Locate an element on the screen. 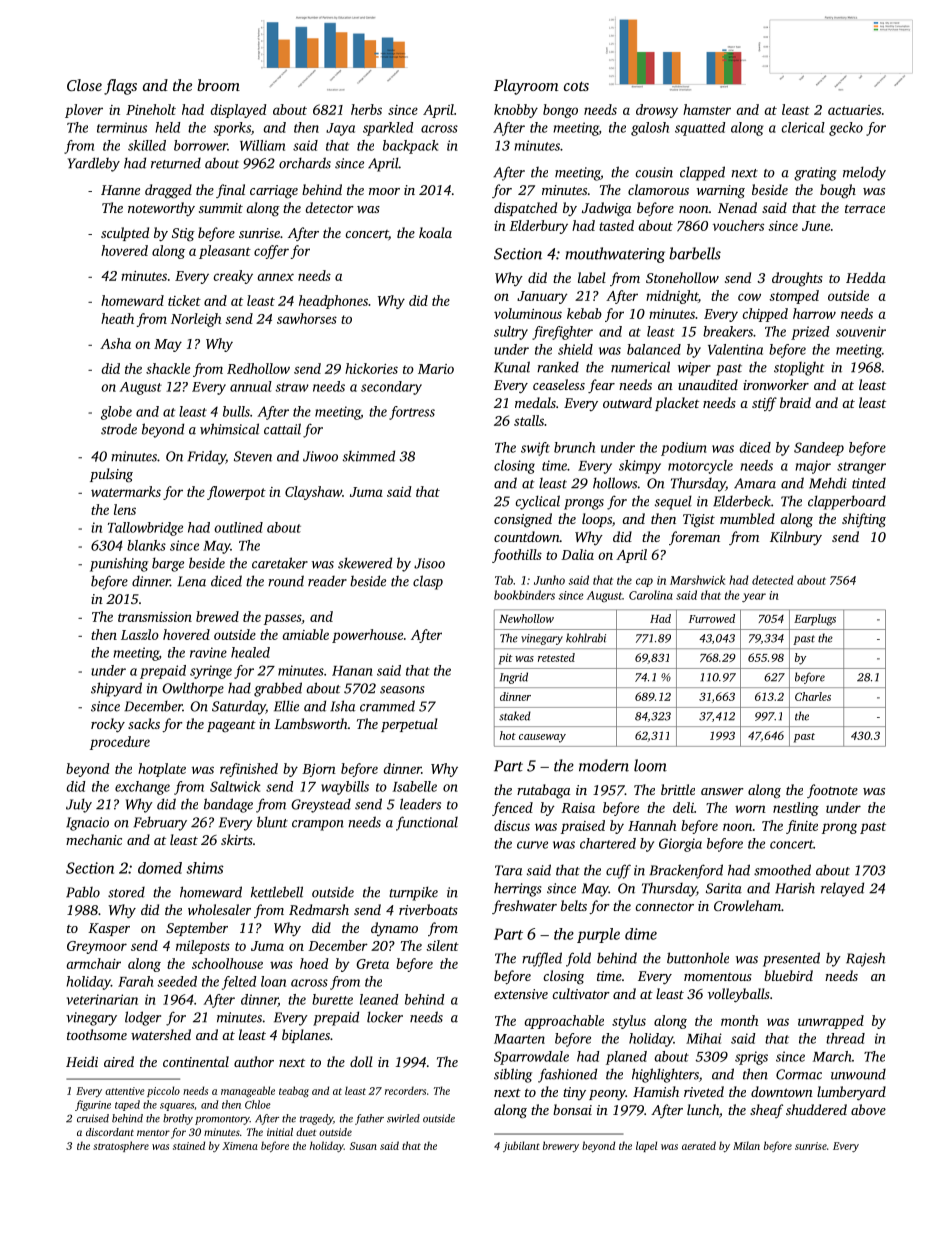 The image size is (952, 1233). bongo is located at coordinates (560, 111).
